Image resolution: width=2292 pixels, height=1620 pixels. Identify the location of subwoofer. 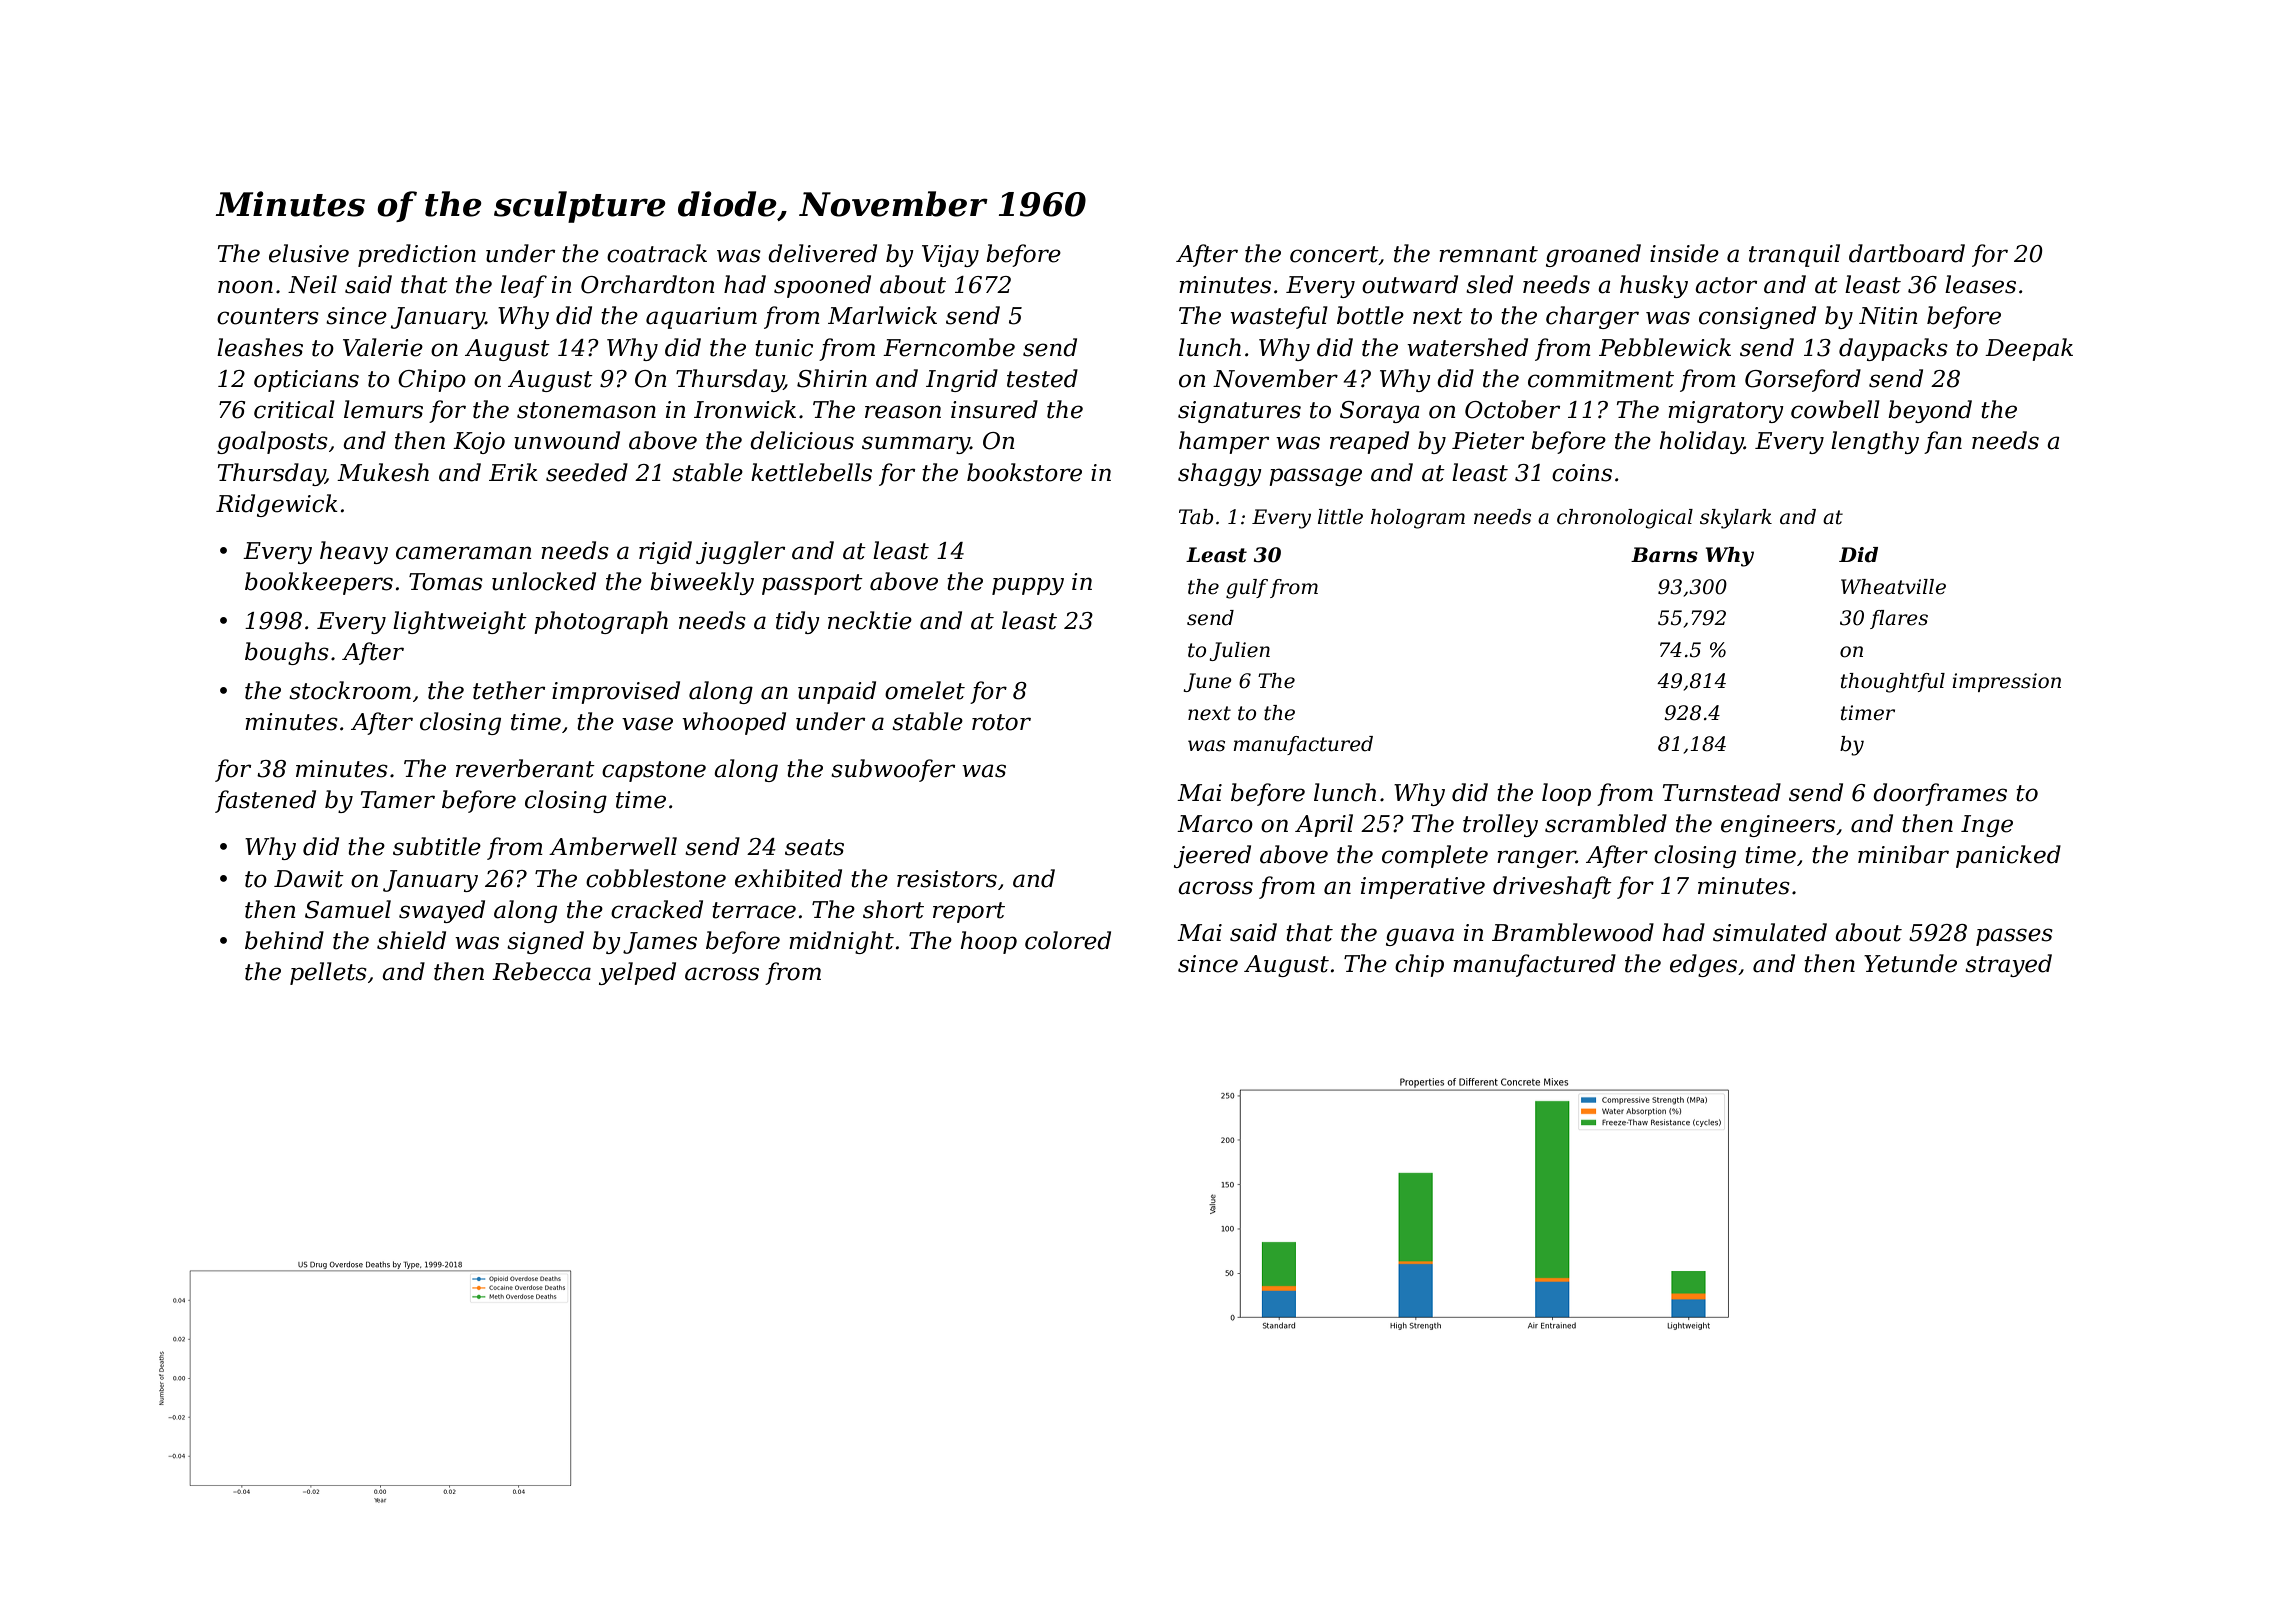
(893, 770).
